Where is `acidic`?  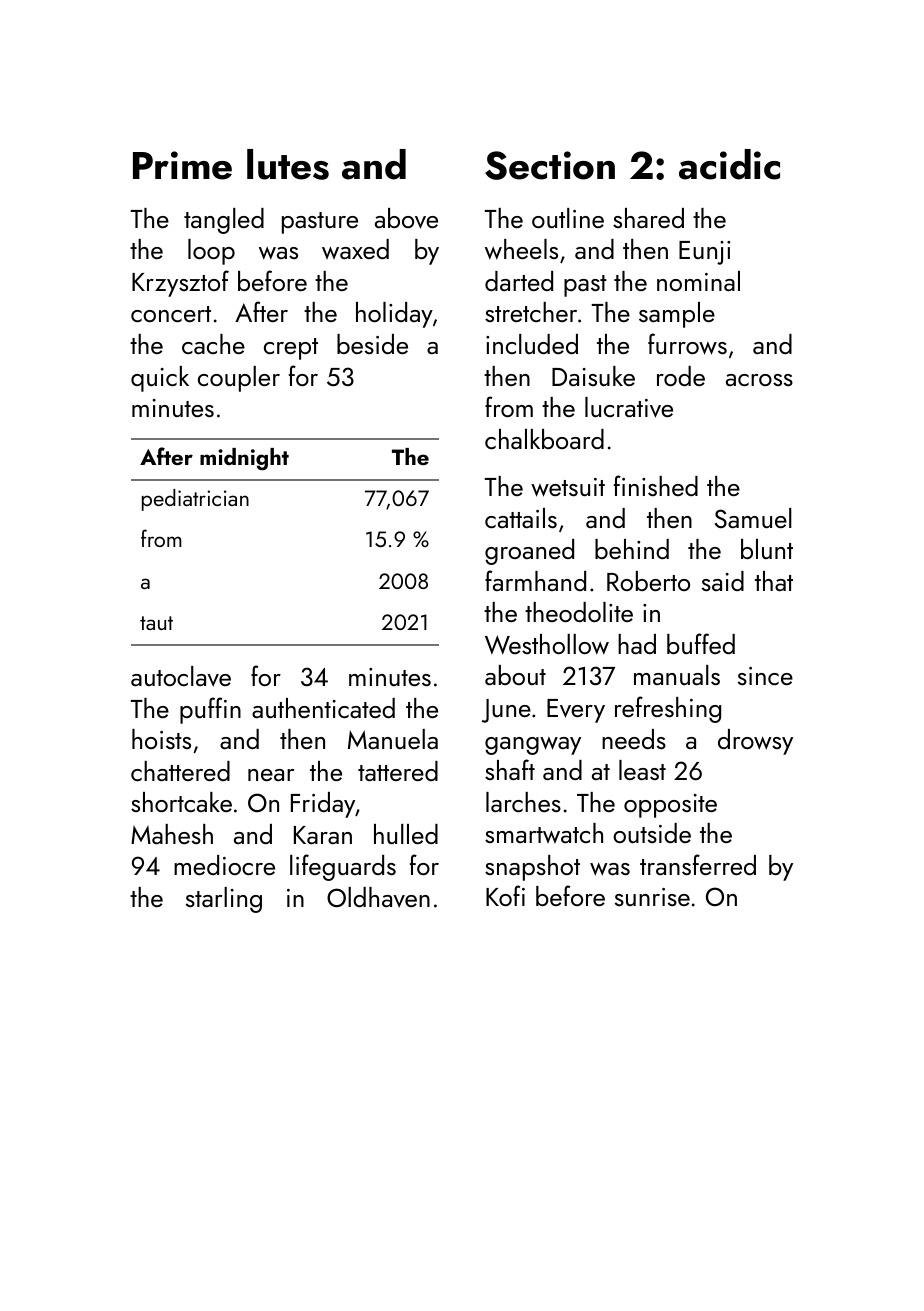 acidic is located at coordinates (729, 164).
